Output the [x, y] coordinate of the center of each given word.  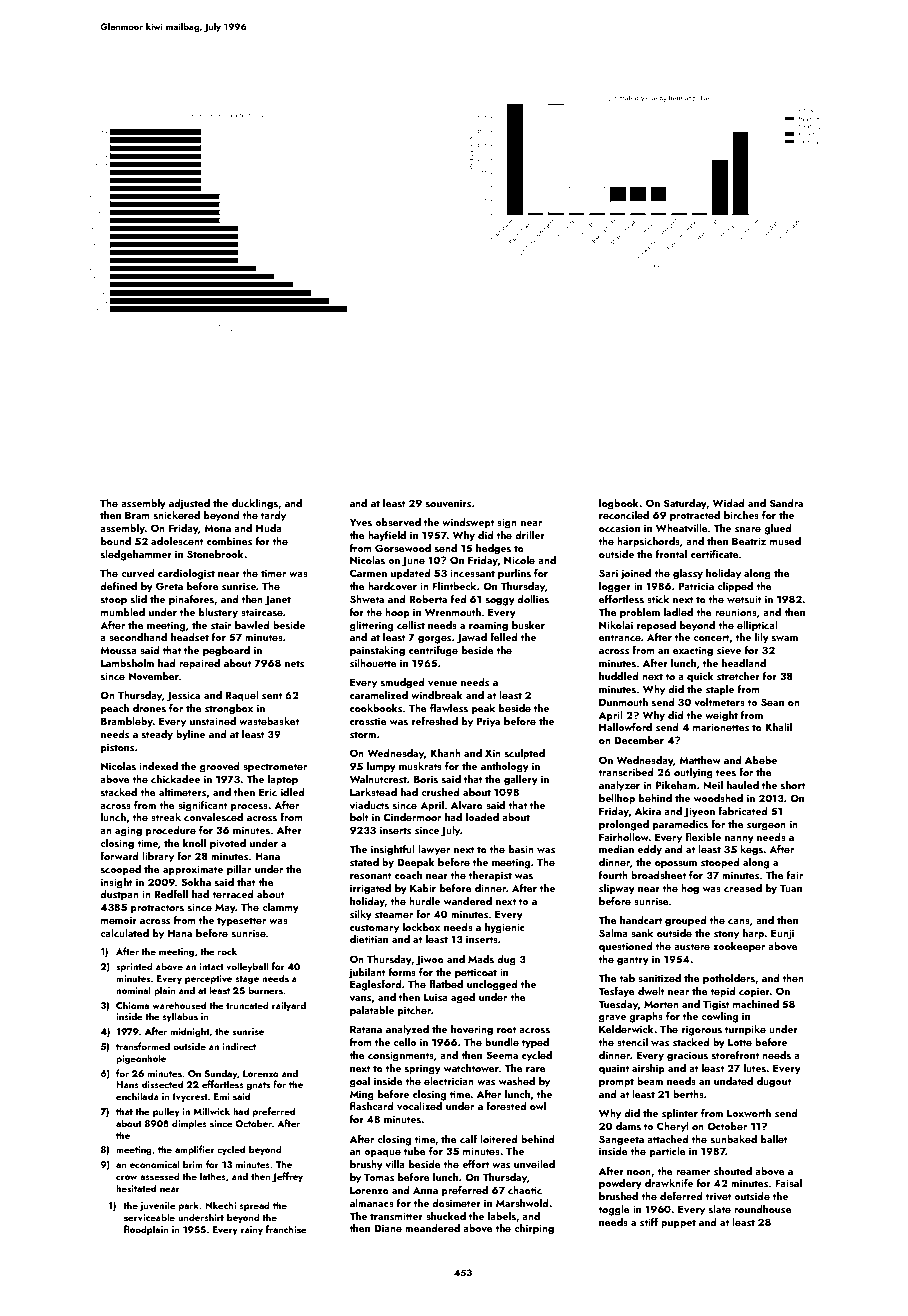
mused [785, 541]
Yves [361, 522]
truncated [247, 1005]
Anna [425, 1190]
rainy [252, 1230]
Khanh [445, 753]
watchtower [471, 1068]
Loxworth [749, 1113]
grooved [219, 767]
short [793, 785]
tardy [273, 516]
